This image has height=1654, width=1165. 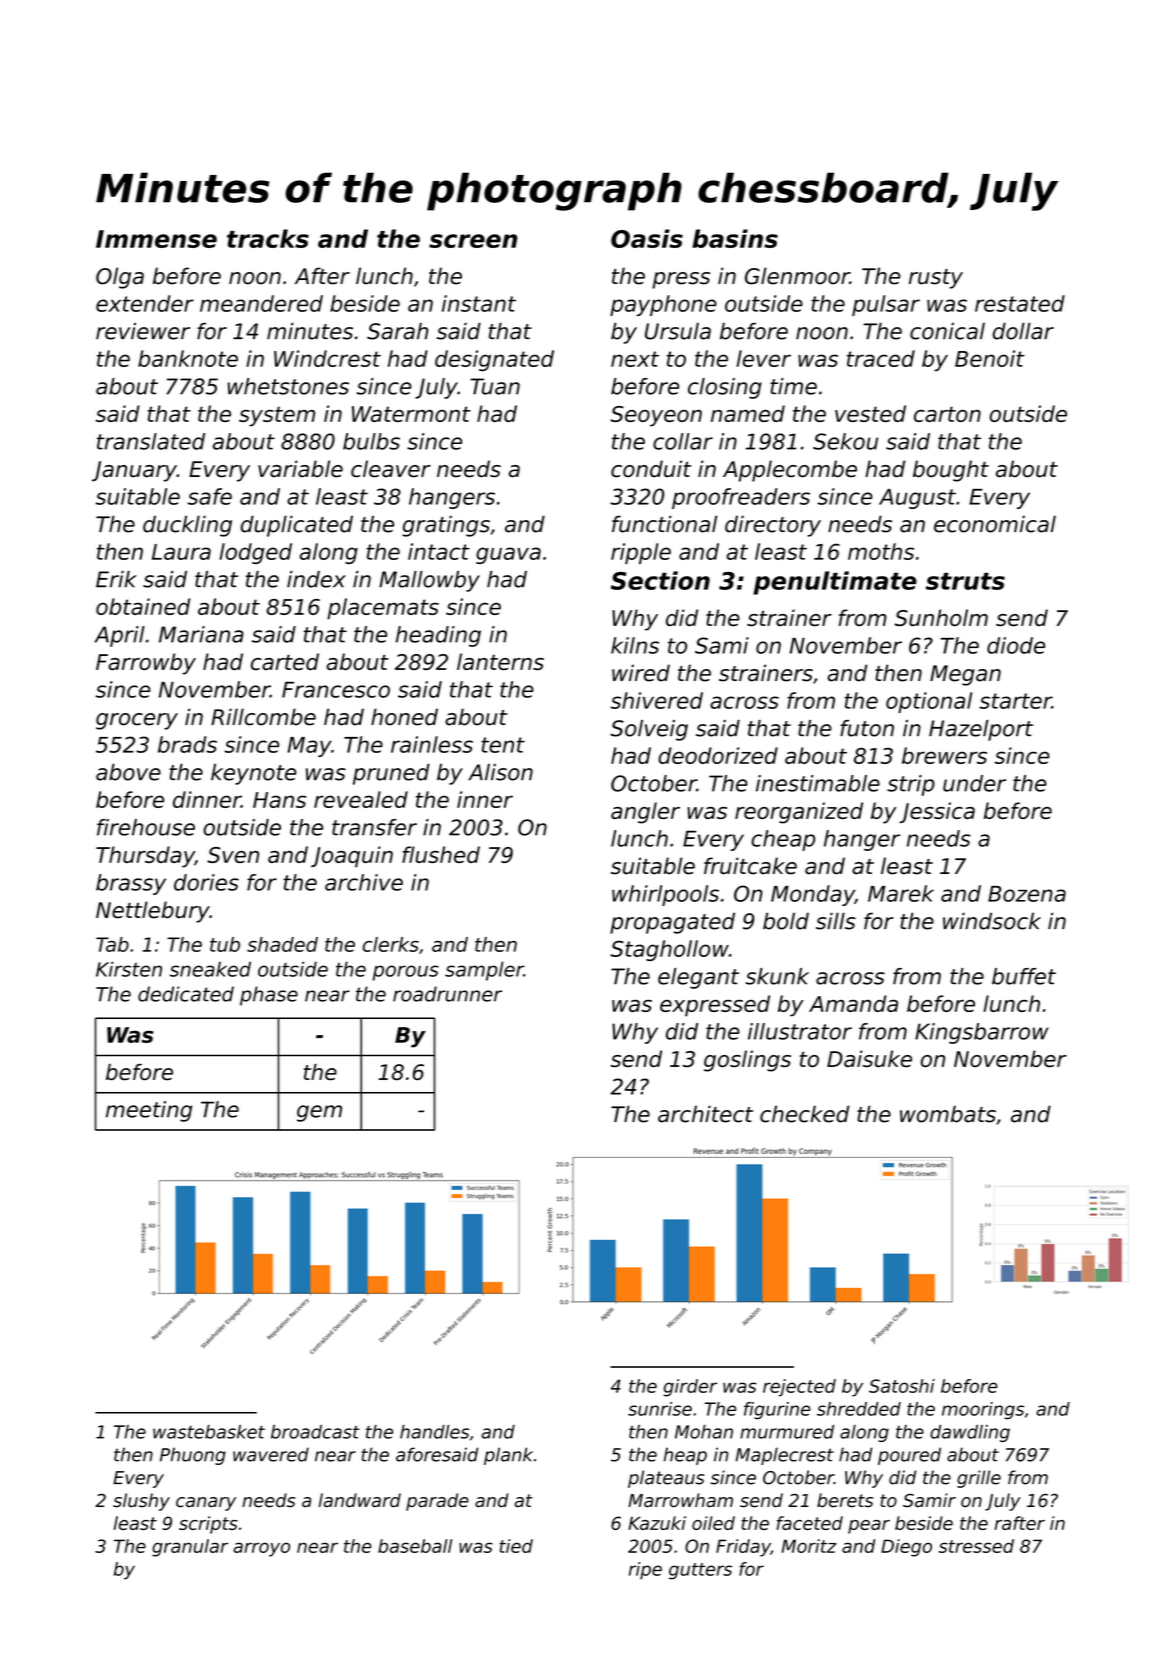 I want to click on penultimate, so click(x=835, y=583).
